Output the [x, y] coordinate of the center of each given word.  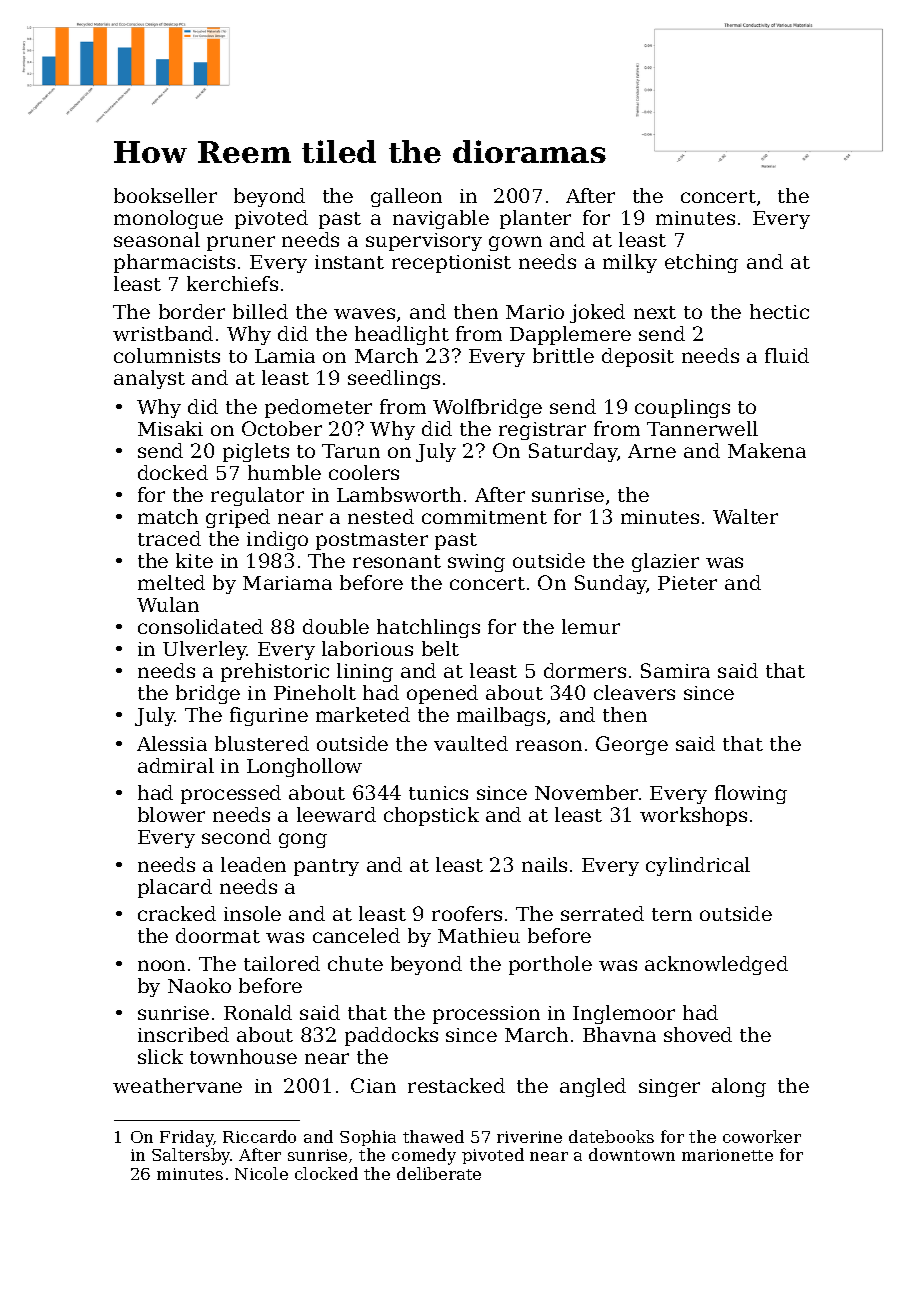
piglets [256, 452]
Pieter [687, 583]
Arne [652, 451]
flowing [751, 794]
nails [544, 864]
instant [349, 262]
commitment [484, 517]
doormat [218, 935]
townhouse [243, 1056]
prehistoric [275, 672]
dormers [585, 670]
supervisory [424, 242]
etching [701, 263]
